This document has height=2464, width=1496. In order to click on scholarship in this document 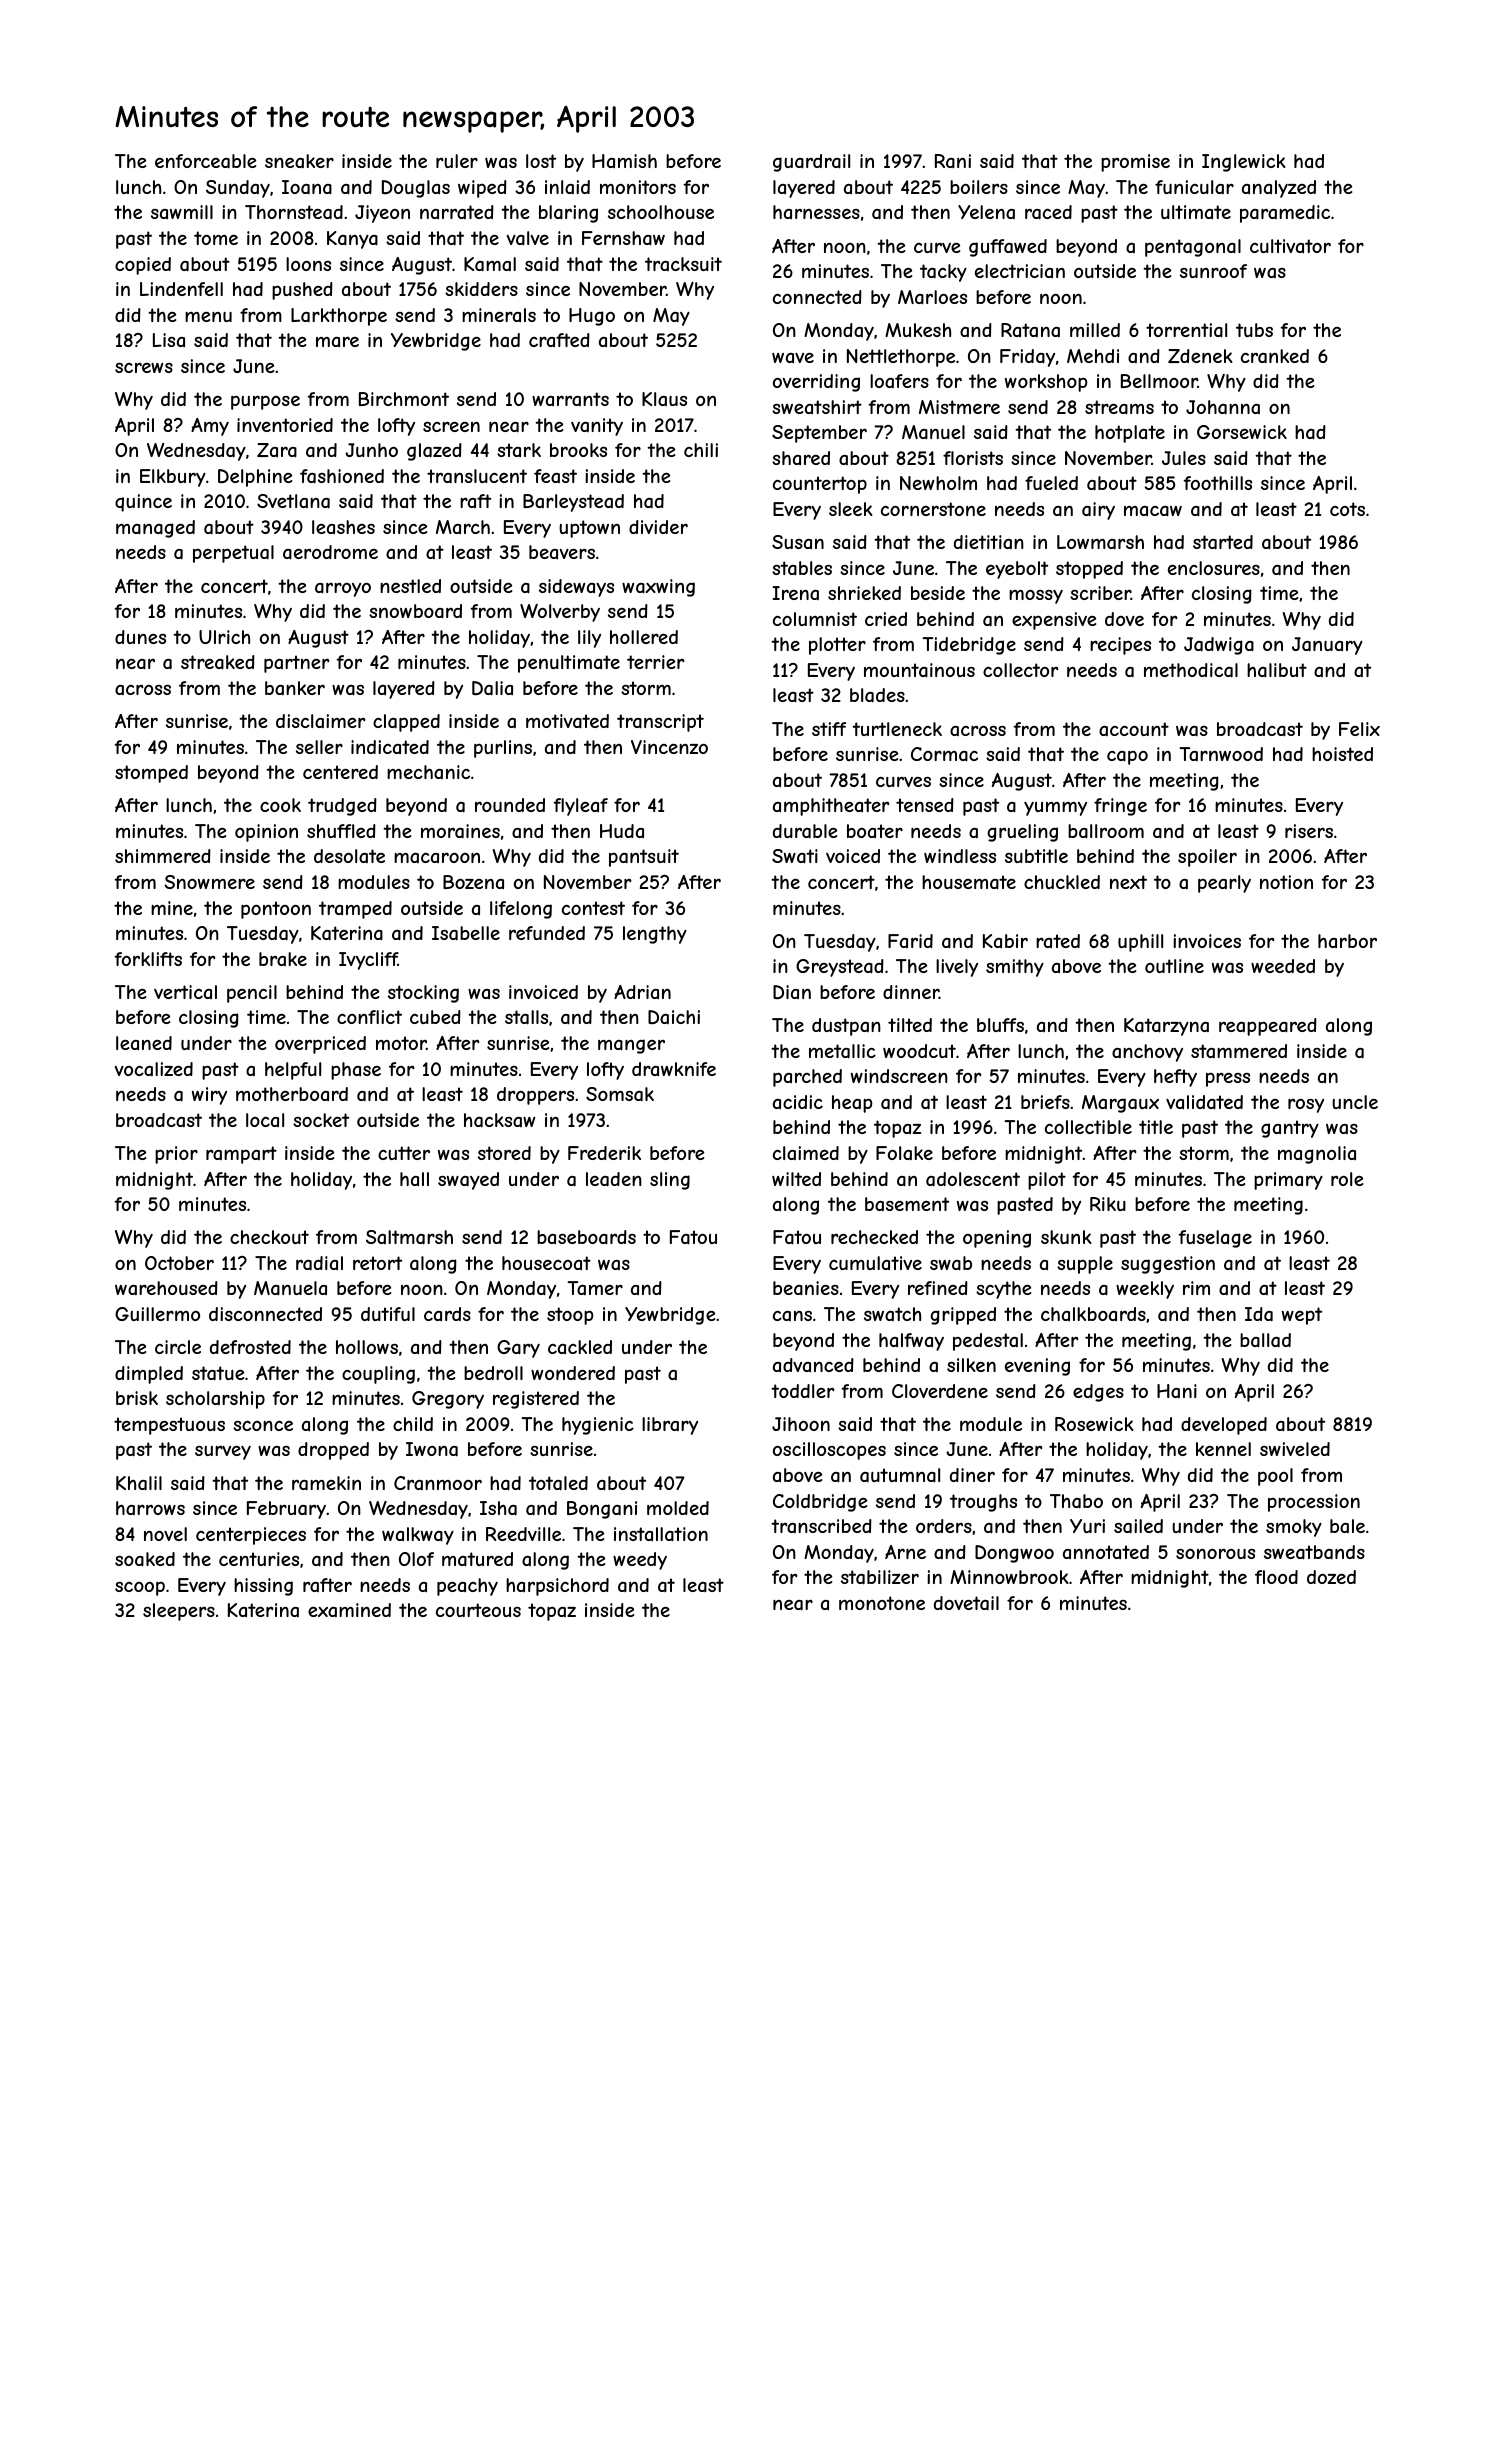, I will do `click(215, 1400)`.
